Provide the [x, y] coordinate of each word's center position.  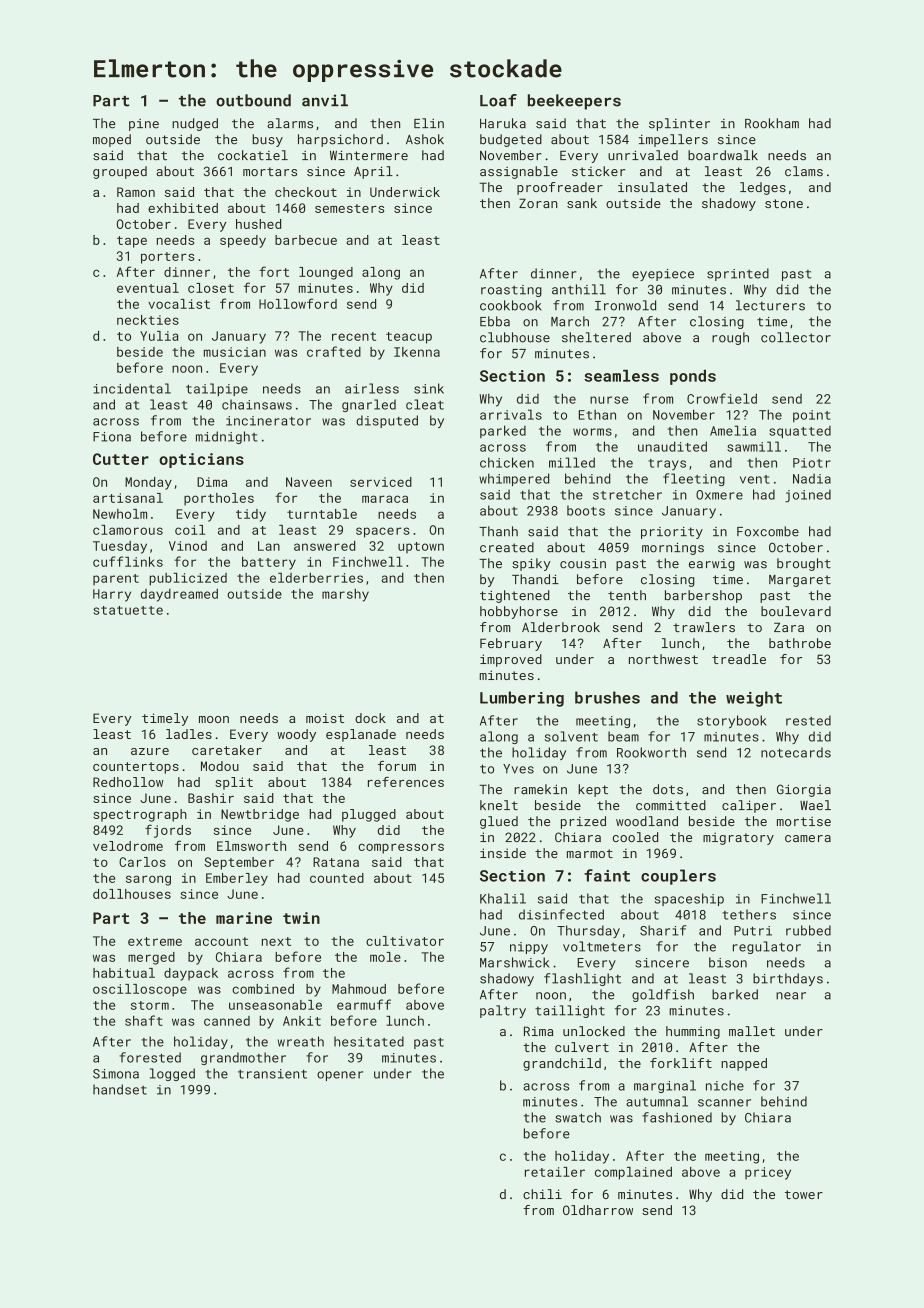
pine [144, 125]
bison [728, 962]
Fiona [112, 437]
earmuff [364, 1004]
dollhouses [132, 894]
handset [120, 1089]
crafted [334, 351]
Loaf [498, 100]
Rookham [772, 123]
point [812, 416]
